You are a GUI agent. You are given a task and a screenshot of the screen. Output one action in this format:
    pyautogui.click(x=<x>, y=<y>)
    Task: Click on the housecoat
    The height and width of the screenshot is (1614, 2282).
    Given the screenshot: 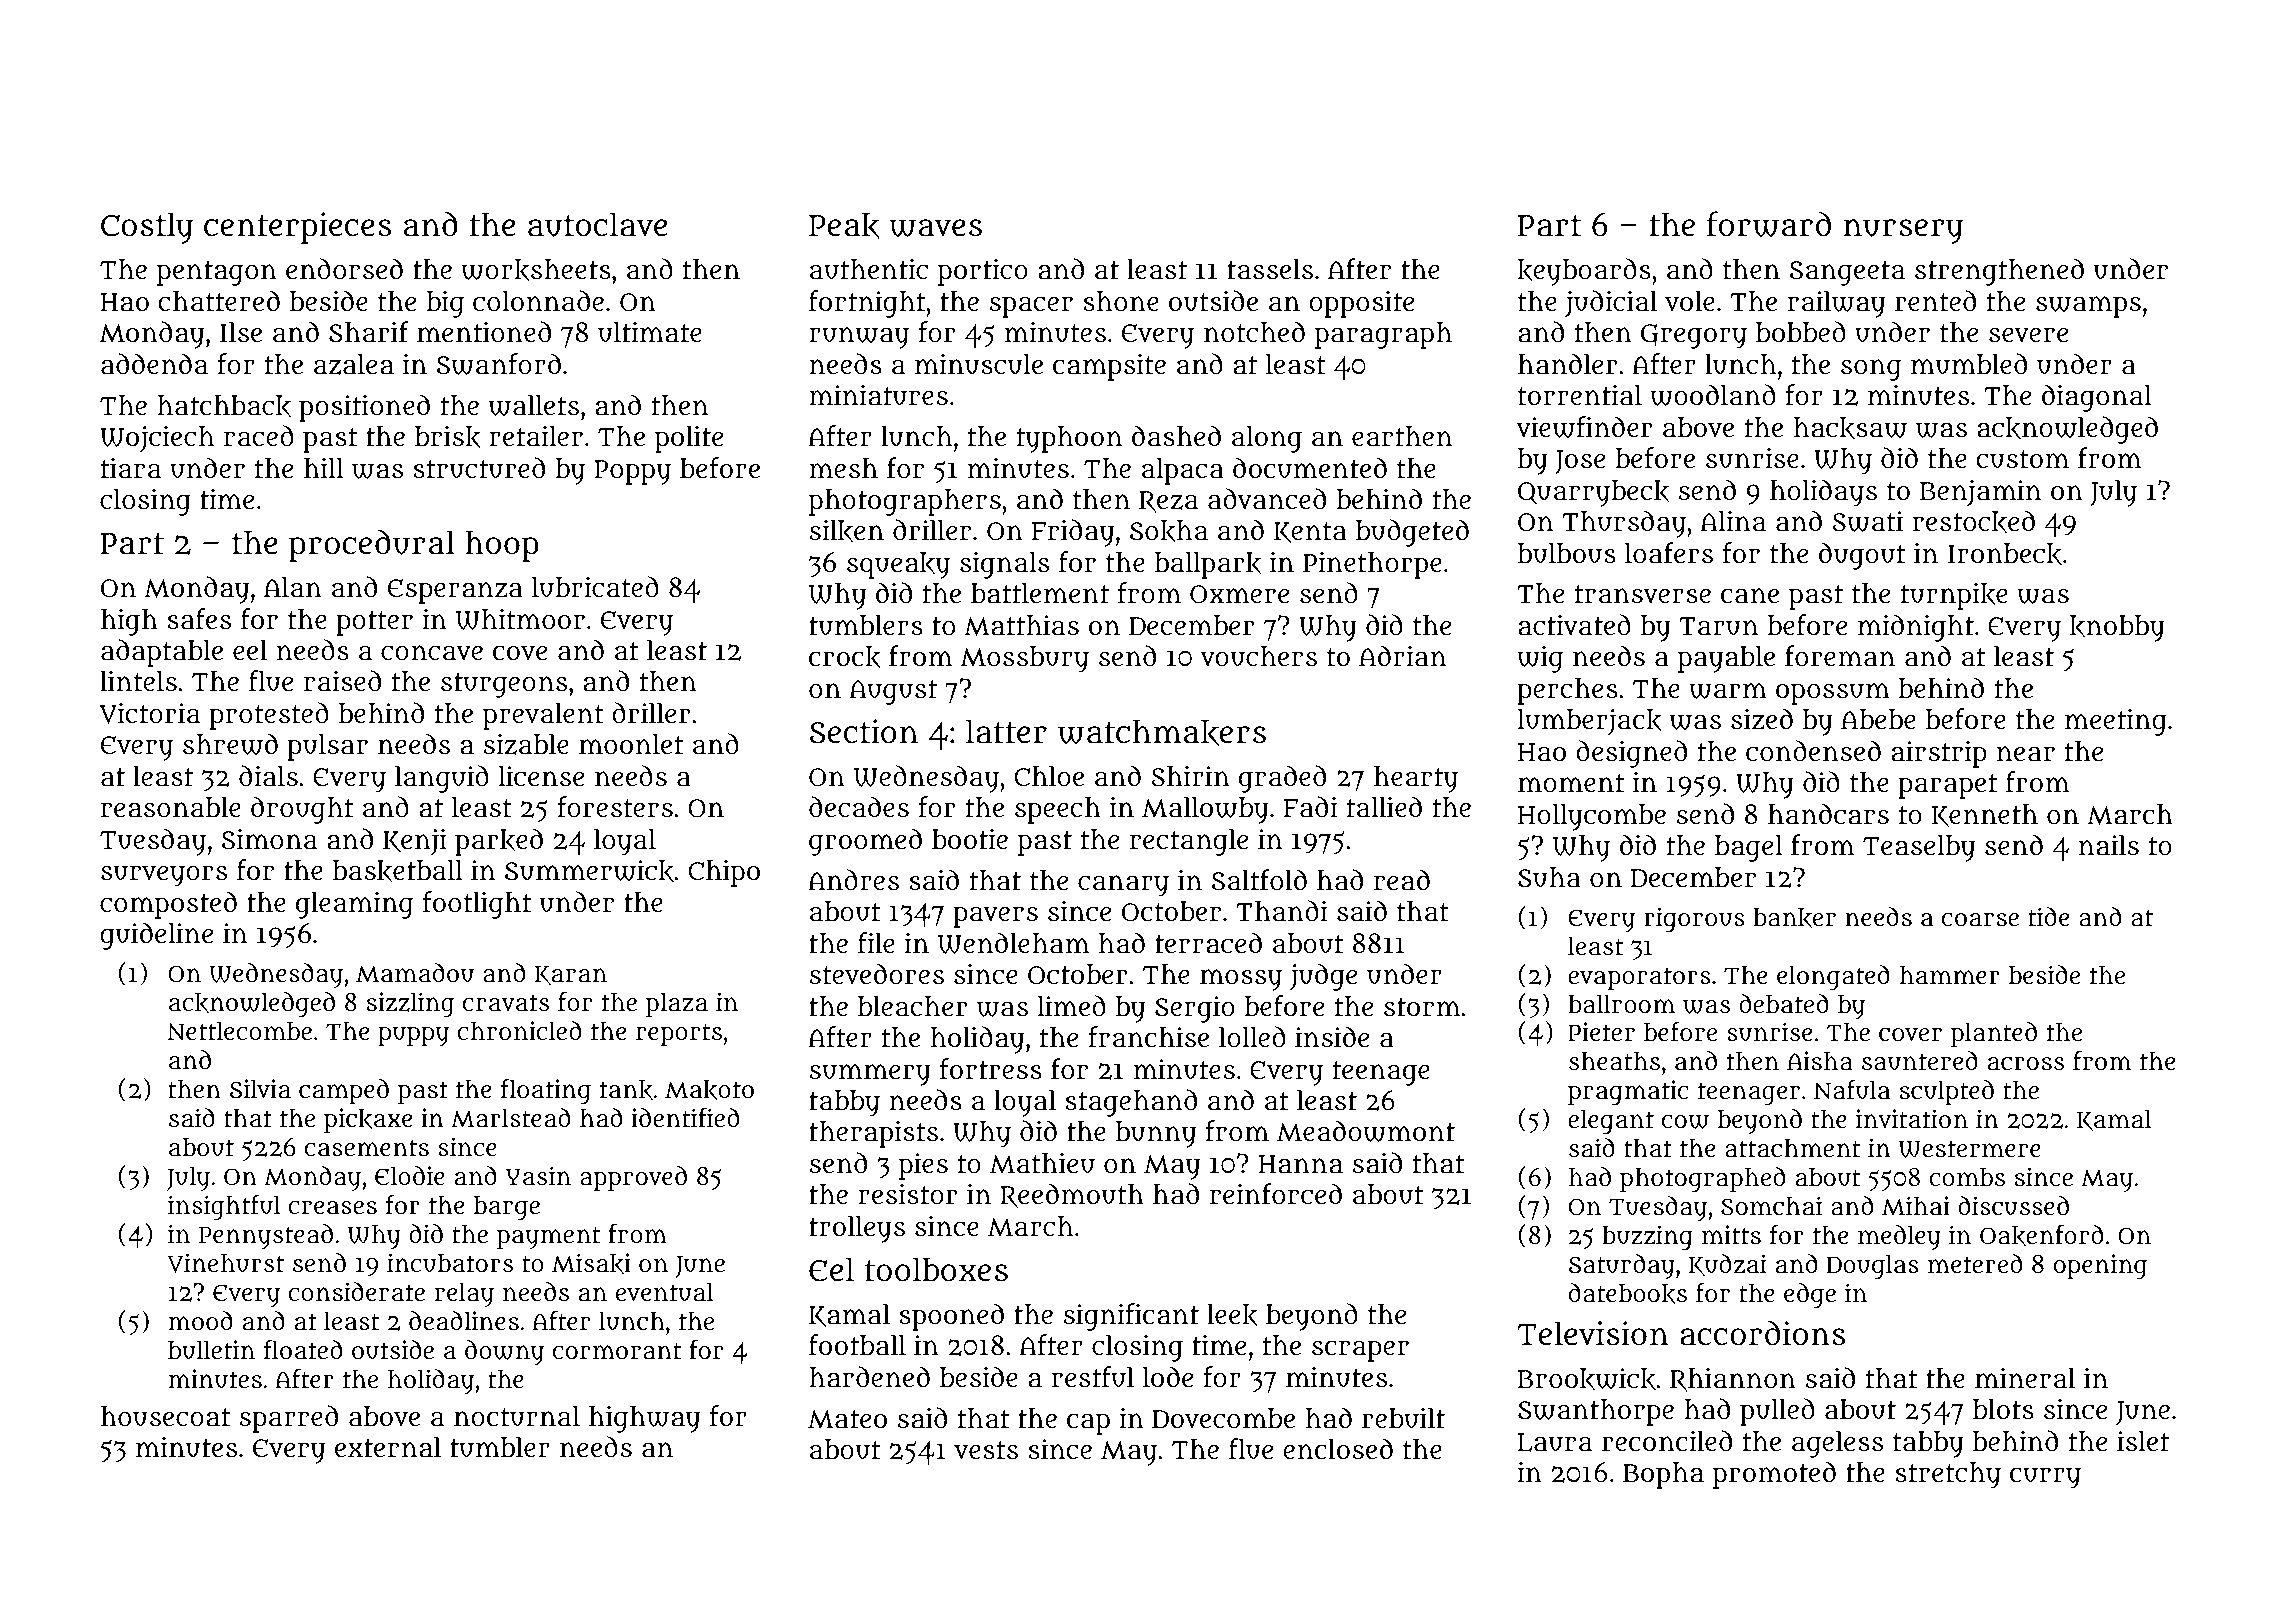 What is the action you would take?
    pyautogui.click(x=166, y=1416)
